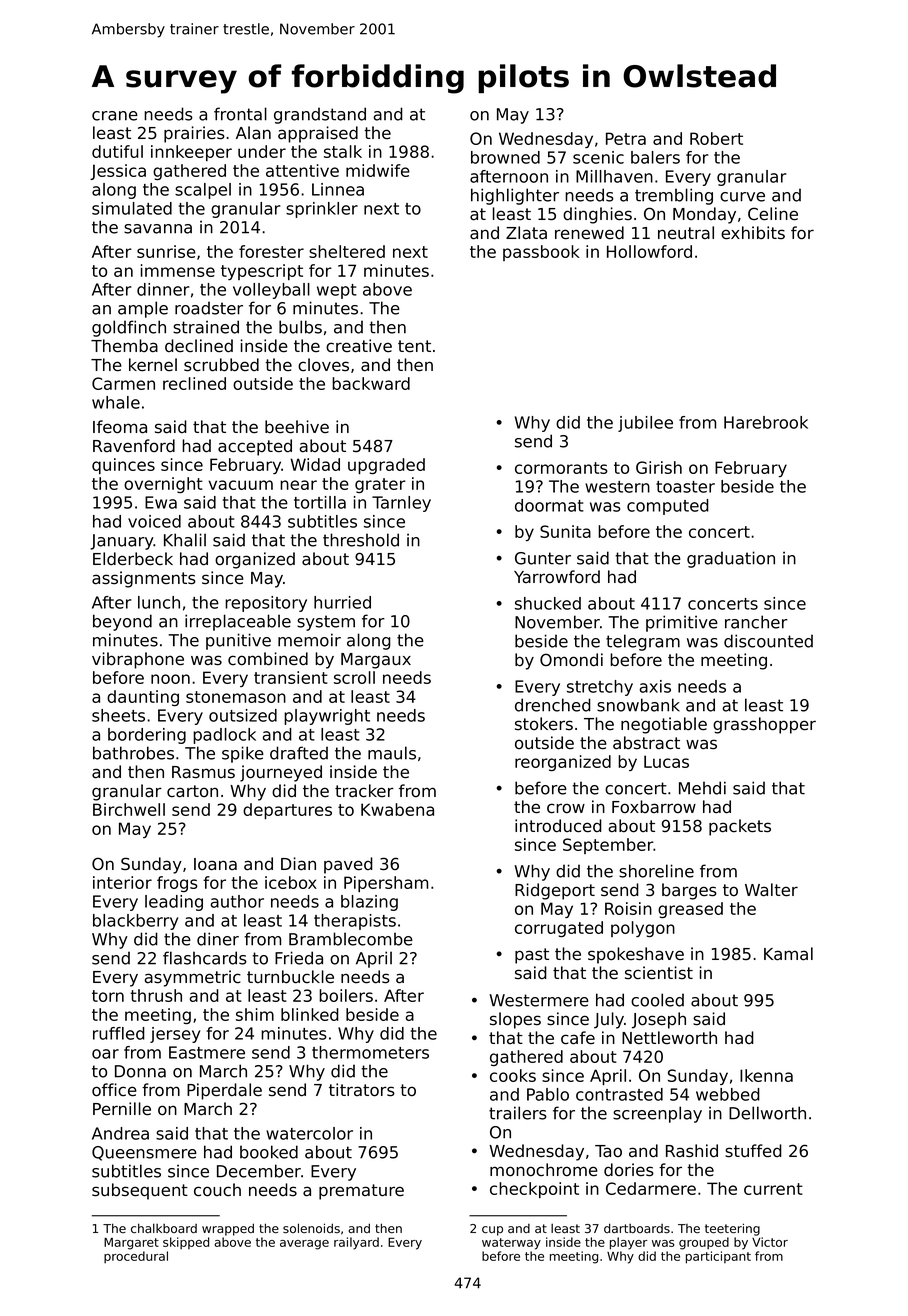 Image resolution: width=908 pixels, height=1316 pixels. I want to click on grasshopper, so click(764, 725).
